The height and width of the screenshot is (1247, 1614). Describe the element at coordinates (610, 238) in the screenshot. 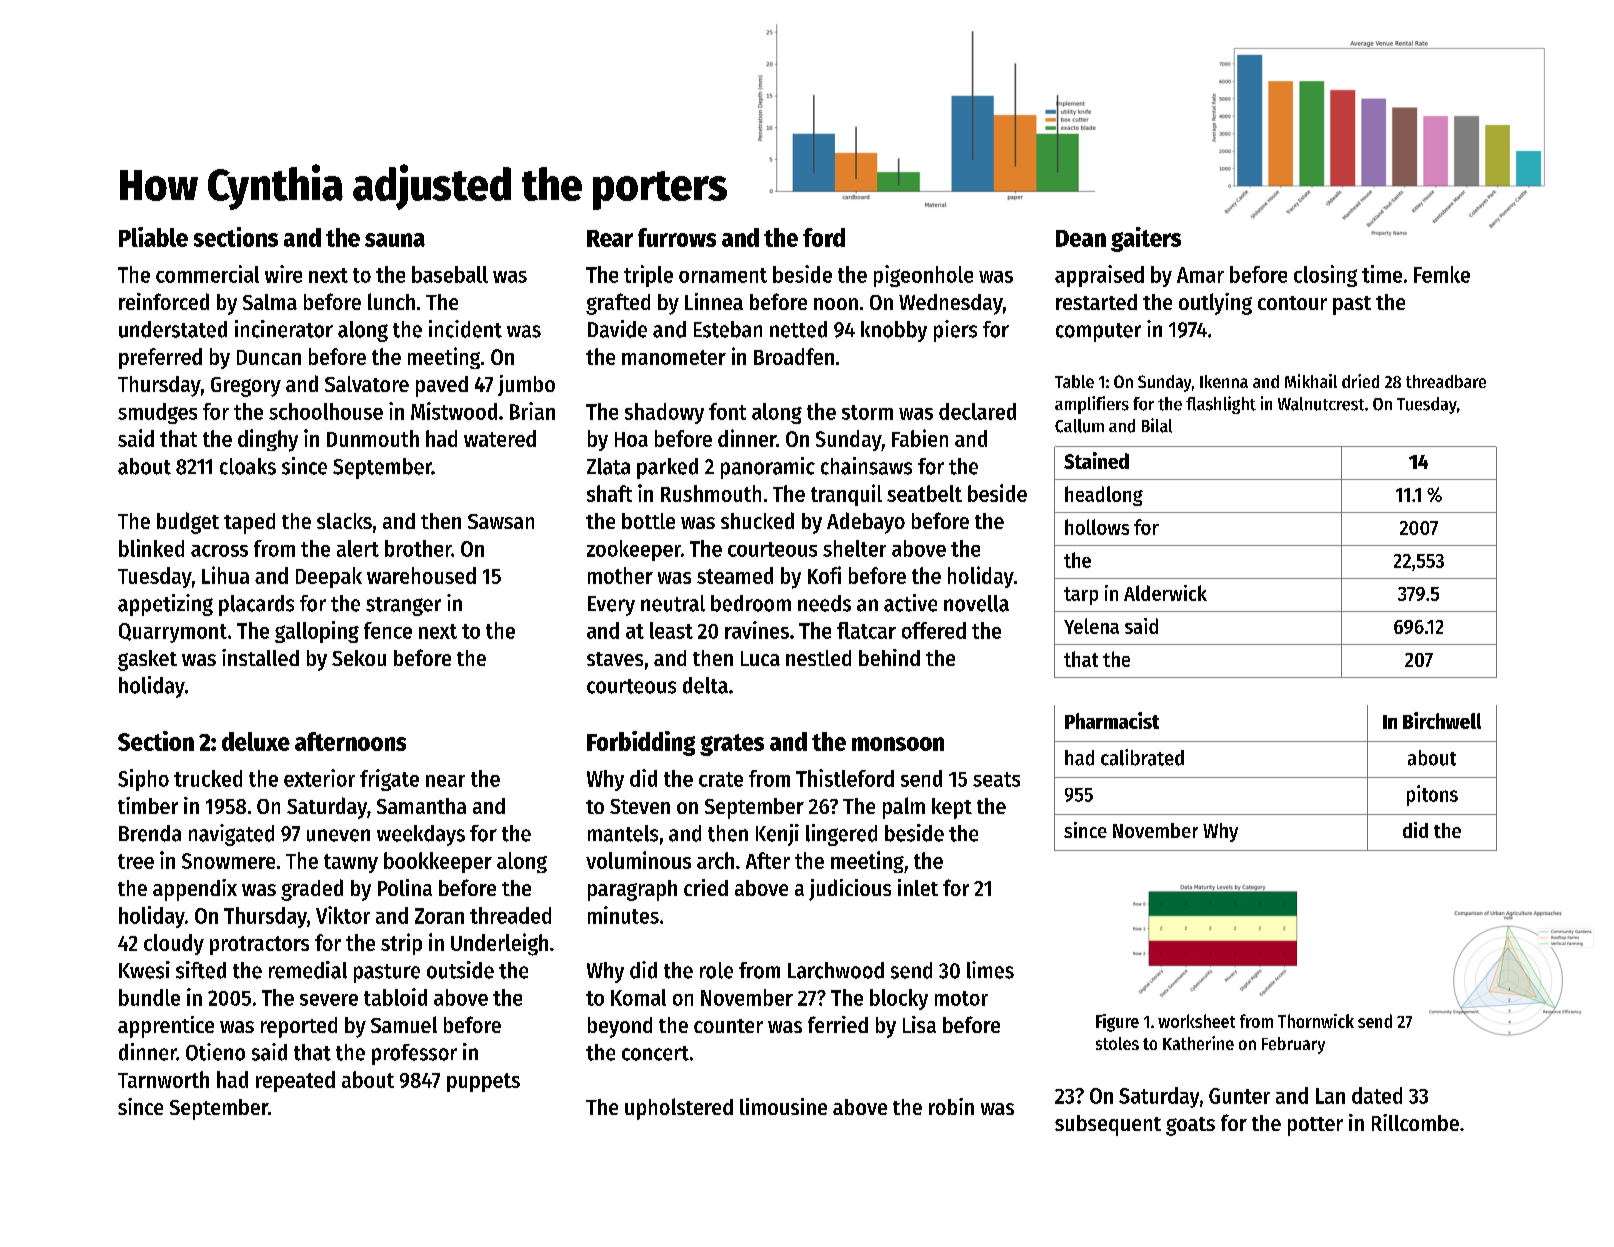

I see `Rear` at that location.
